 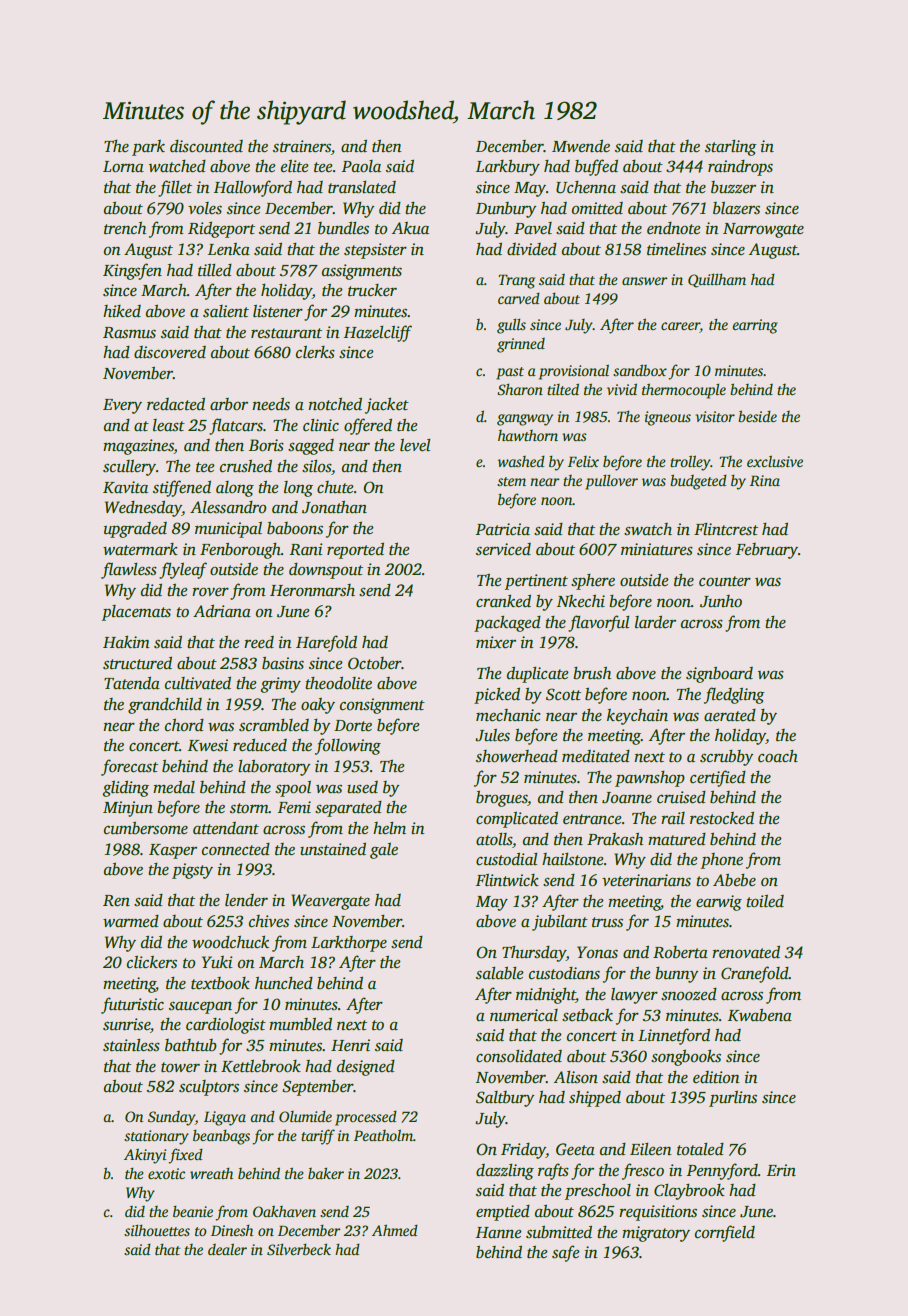 I want to click on migratory, so click(x=656, y=1234).
